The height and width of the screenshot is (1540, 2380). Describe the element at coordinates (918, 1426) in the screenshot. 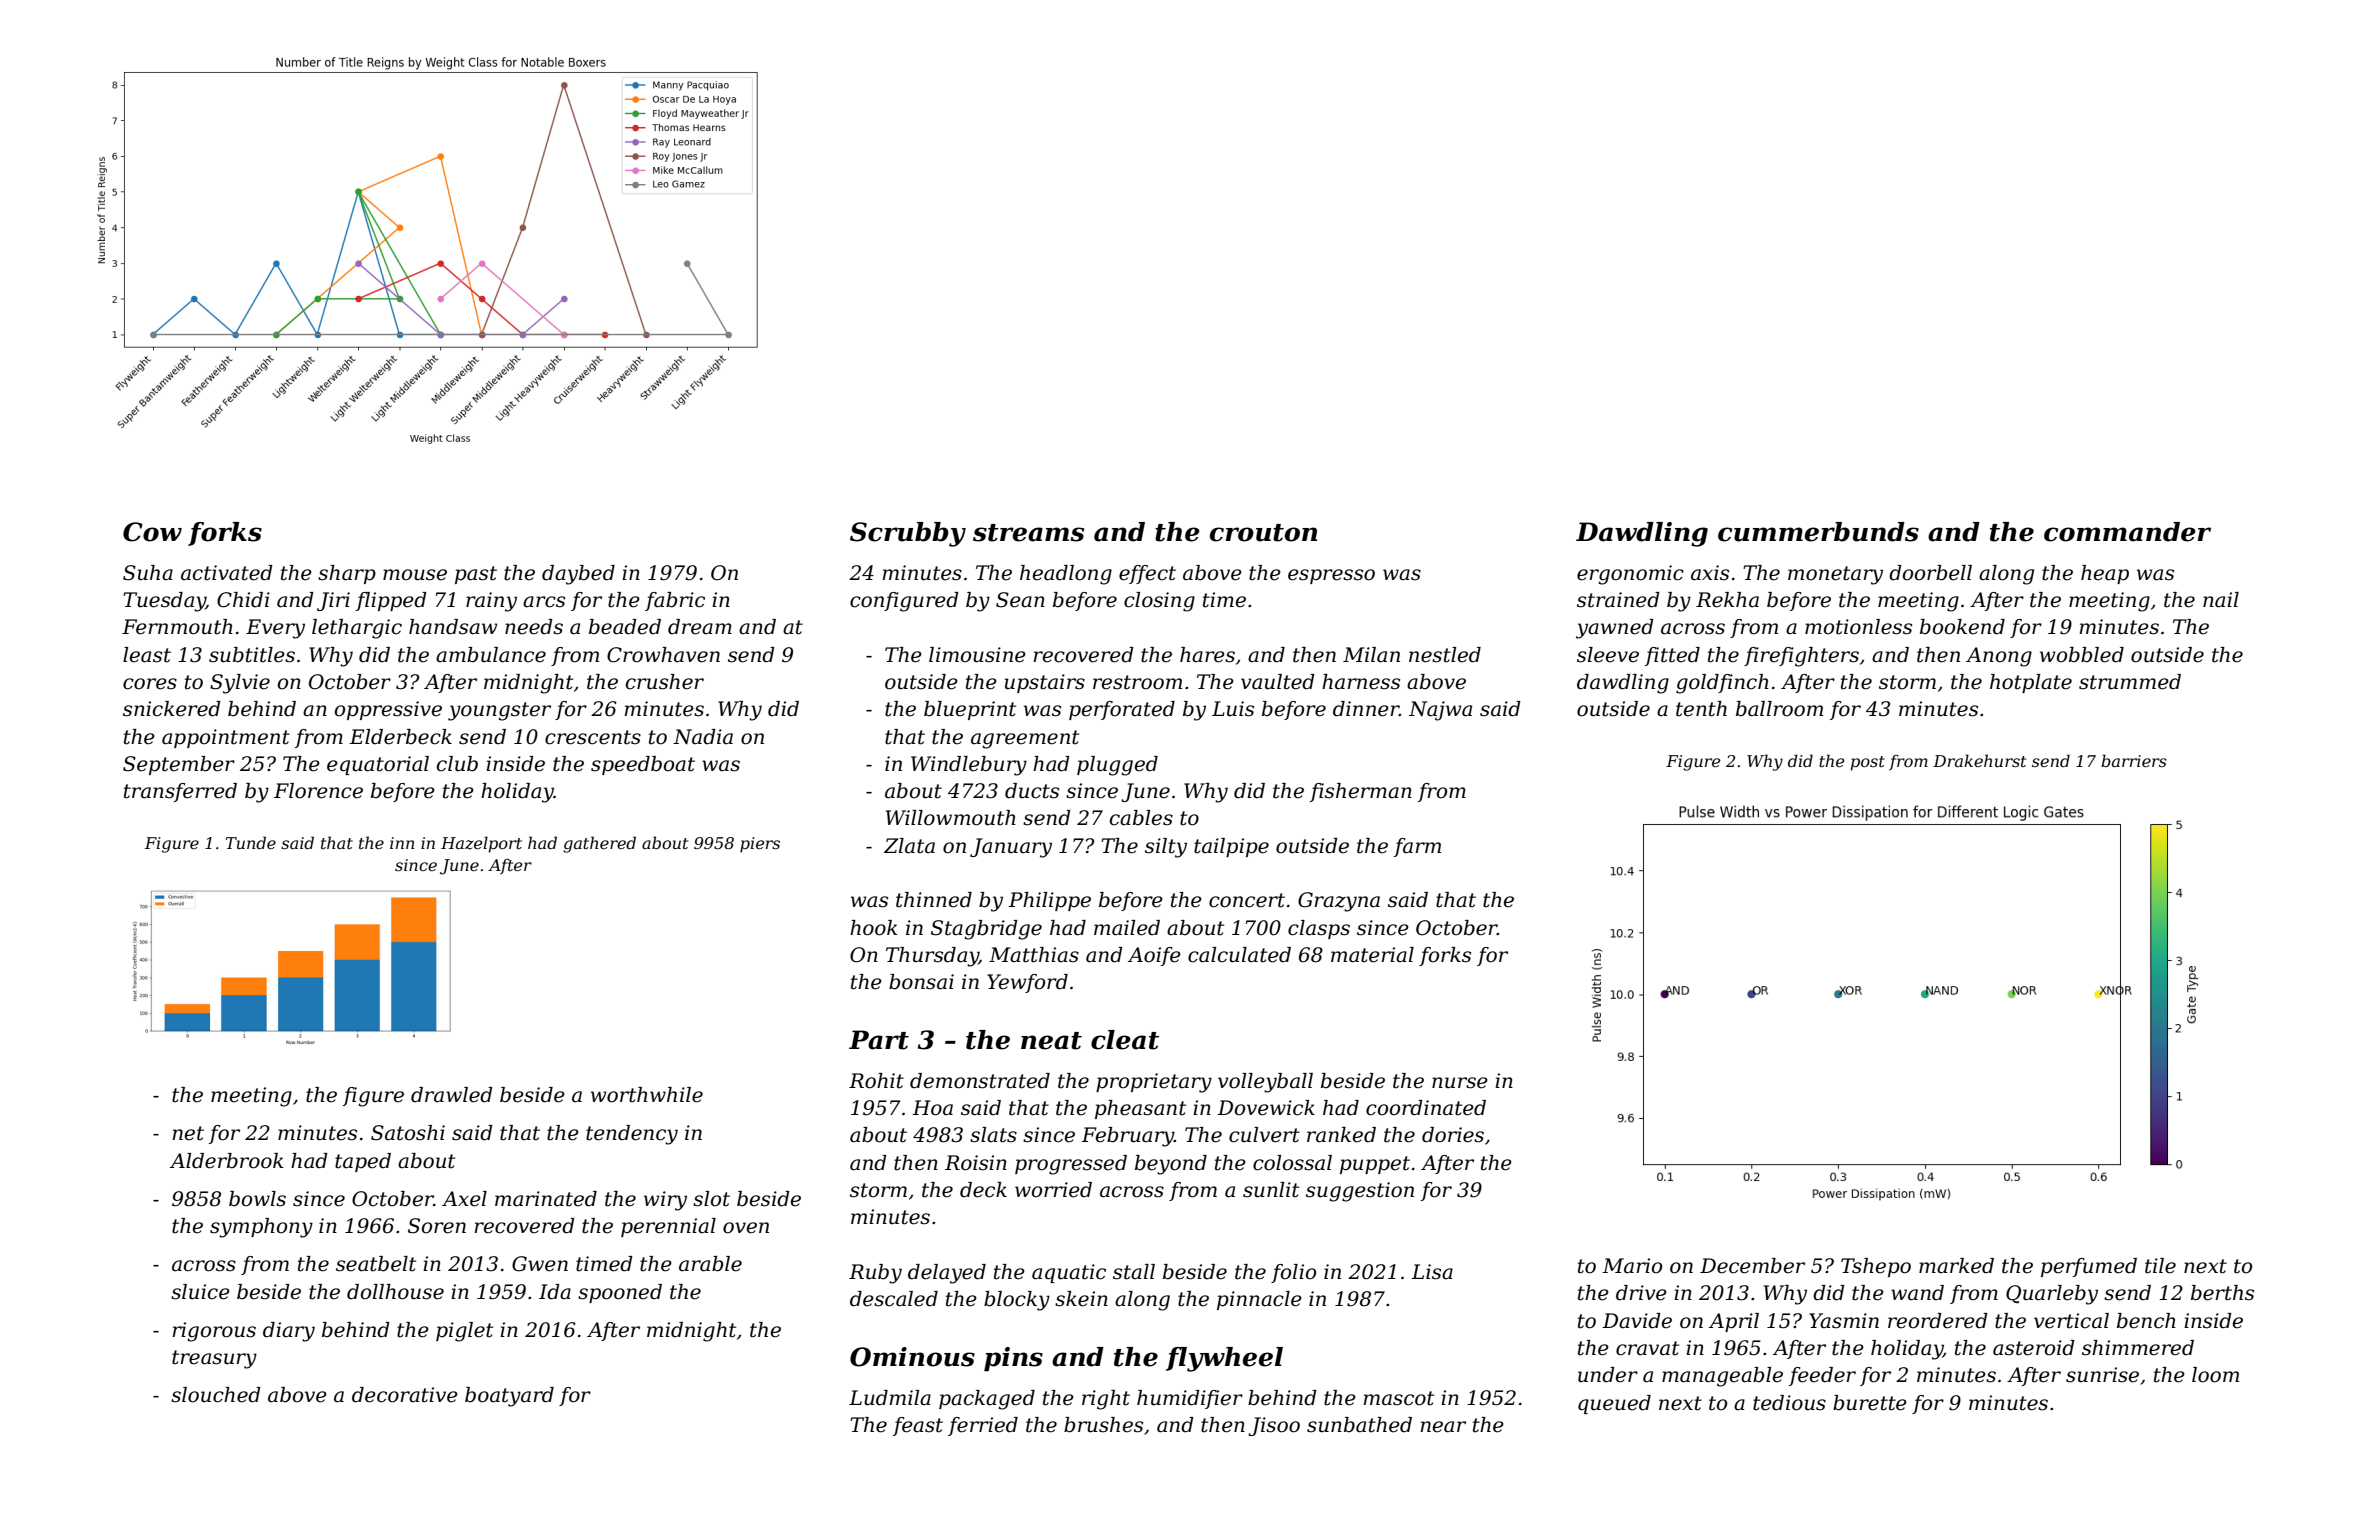

I see `feast` at that location.
